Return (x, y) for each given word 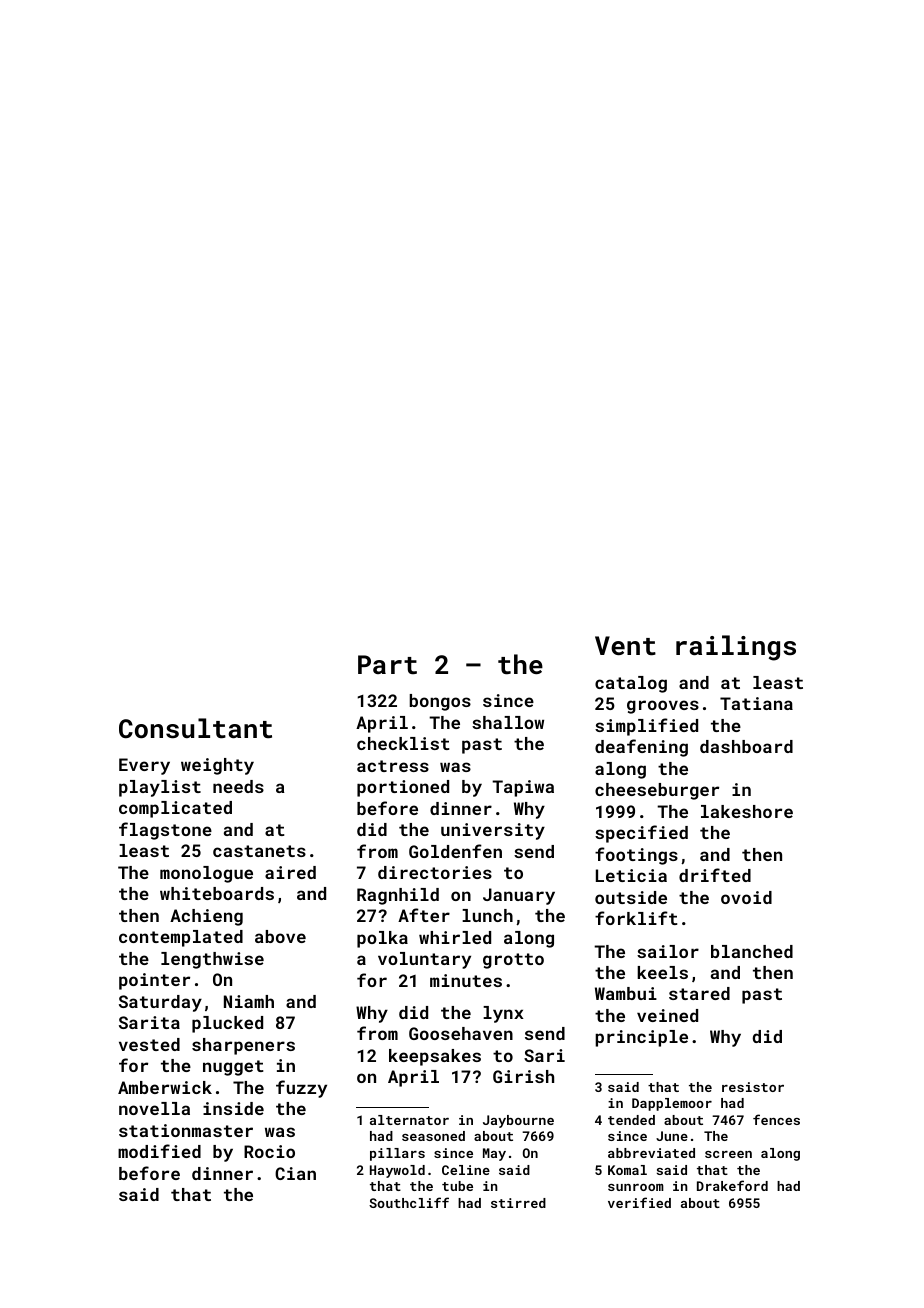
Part (387, 664)
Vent (625, 646)
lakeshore (747, 811)
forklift (636, 918)
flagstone (165, 831)
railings (736, 648)
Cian (295, 1173)
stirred (518, 1203)
